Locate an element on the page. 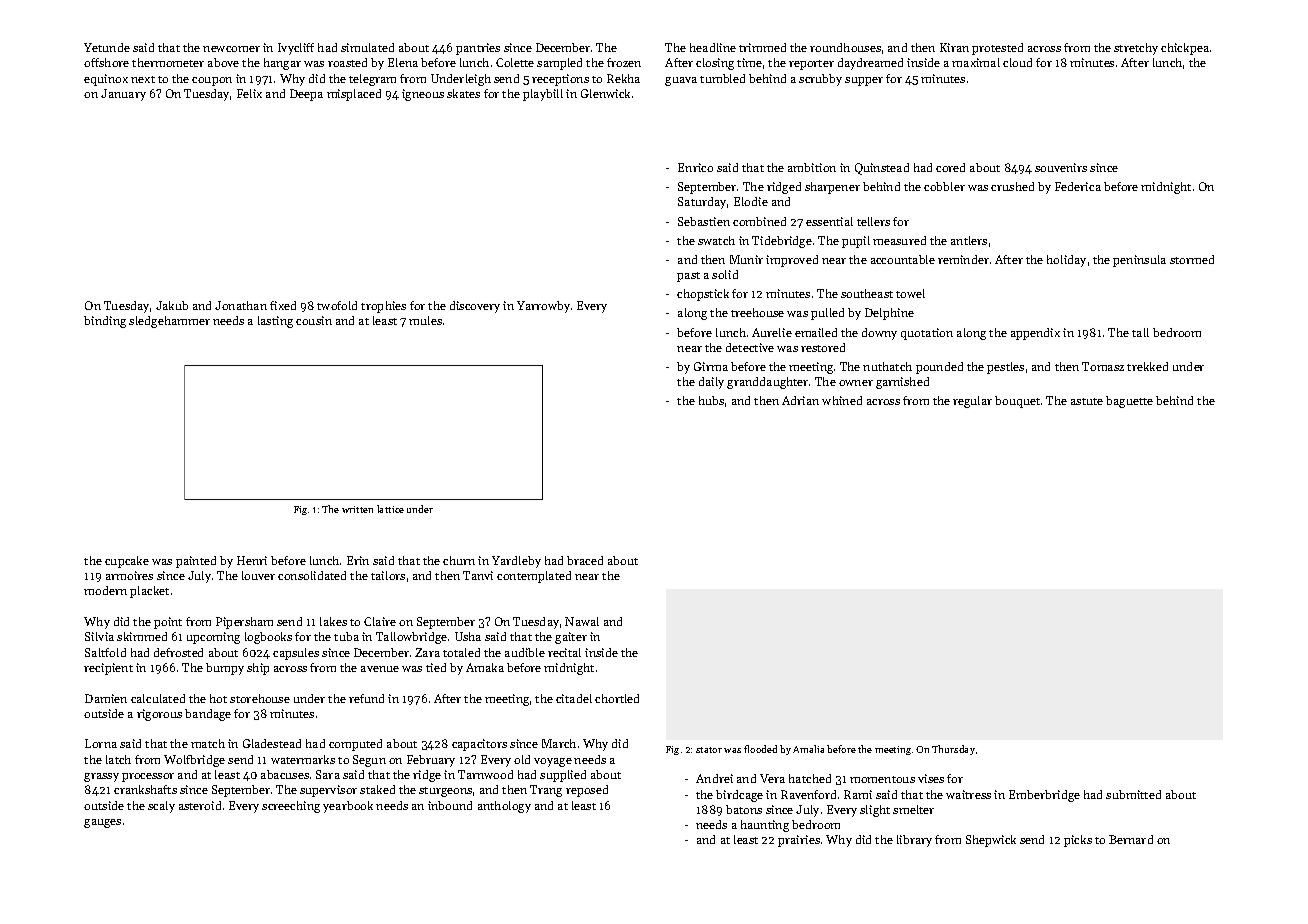  Nawal is located at coordinates (582, 621).
